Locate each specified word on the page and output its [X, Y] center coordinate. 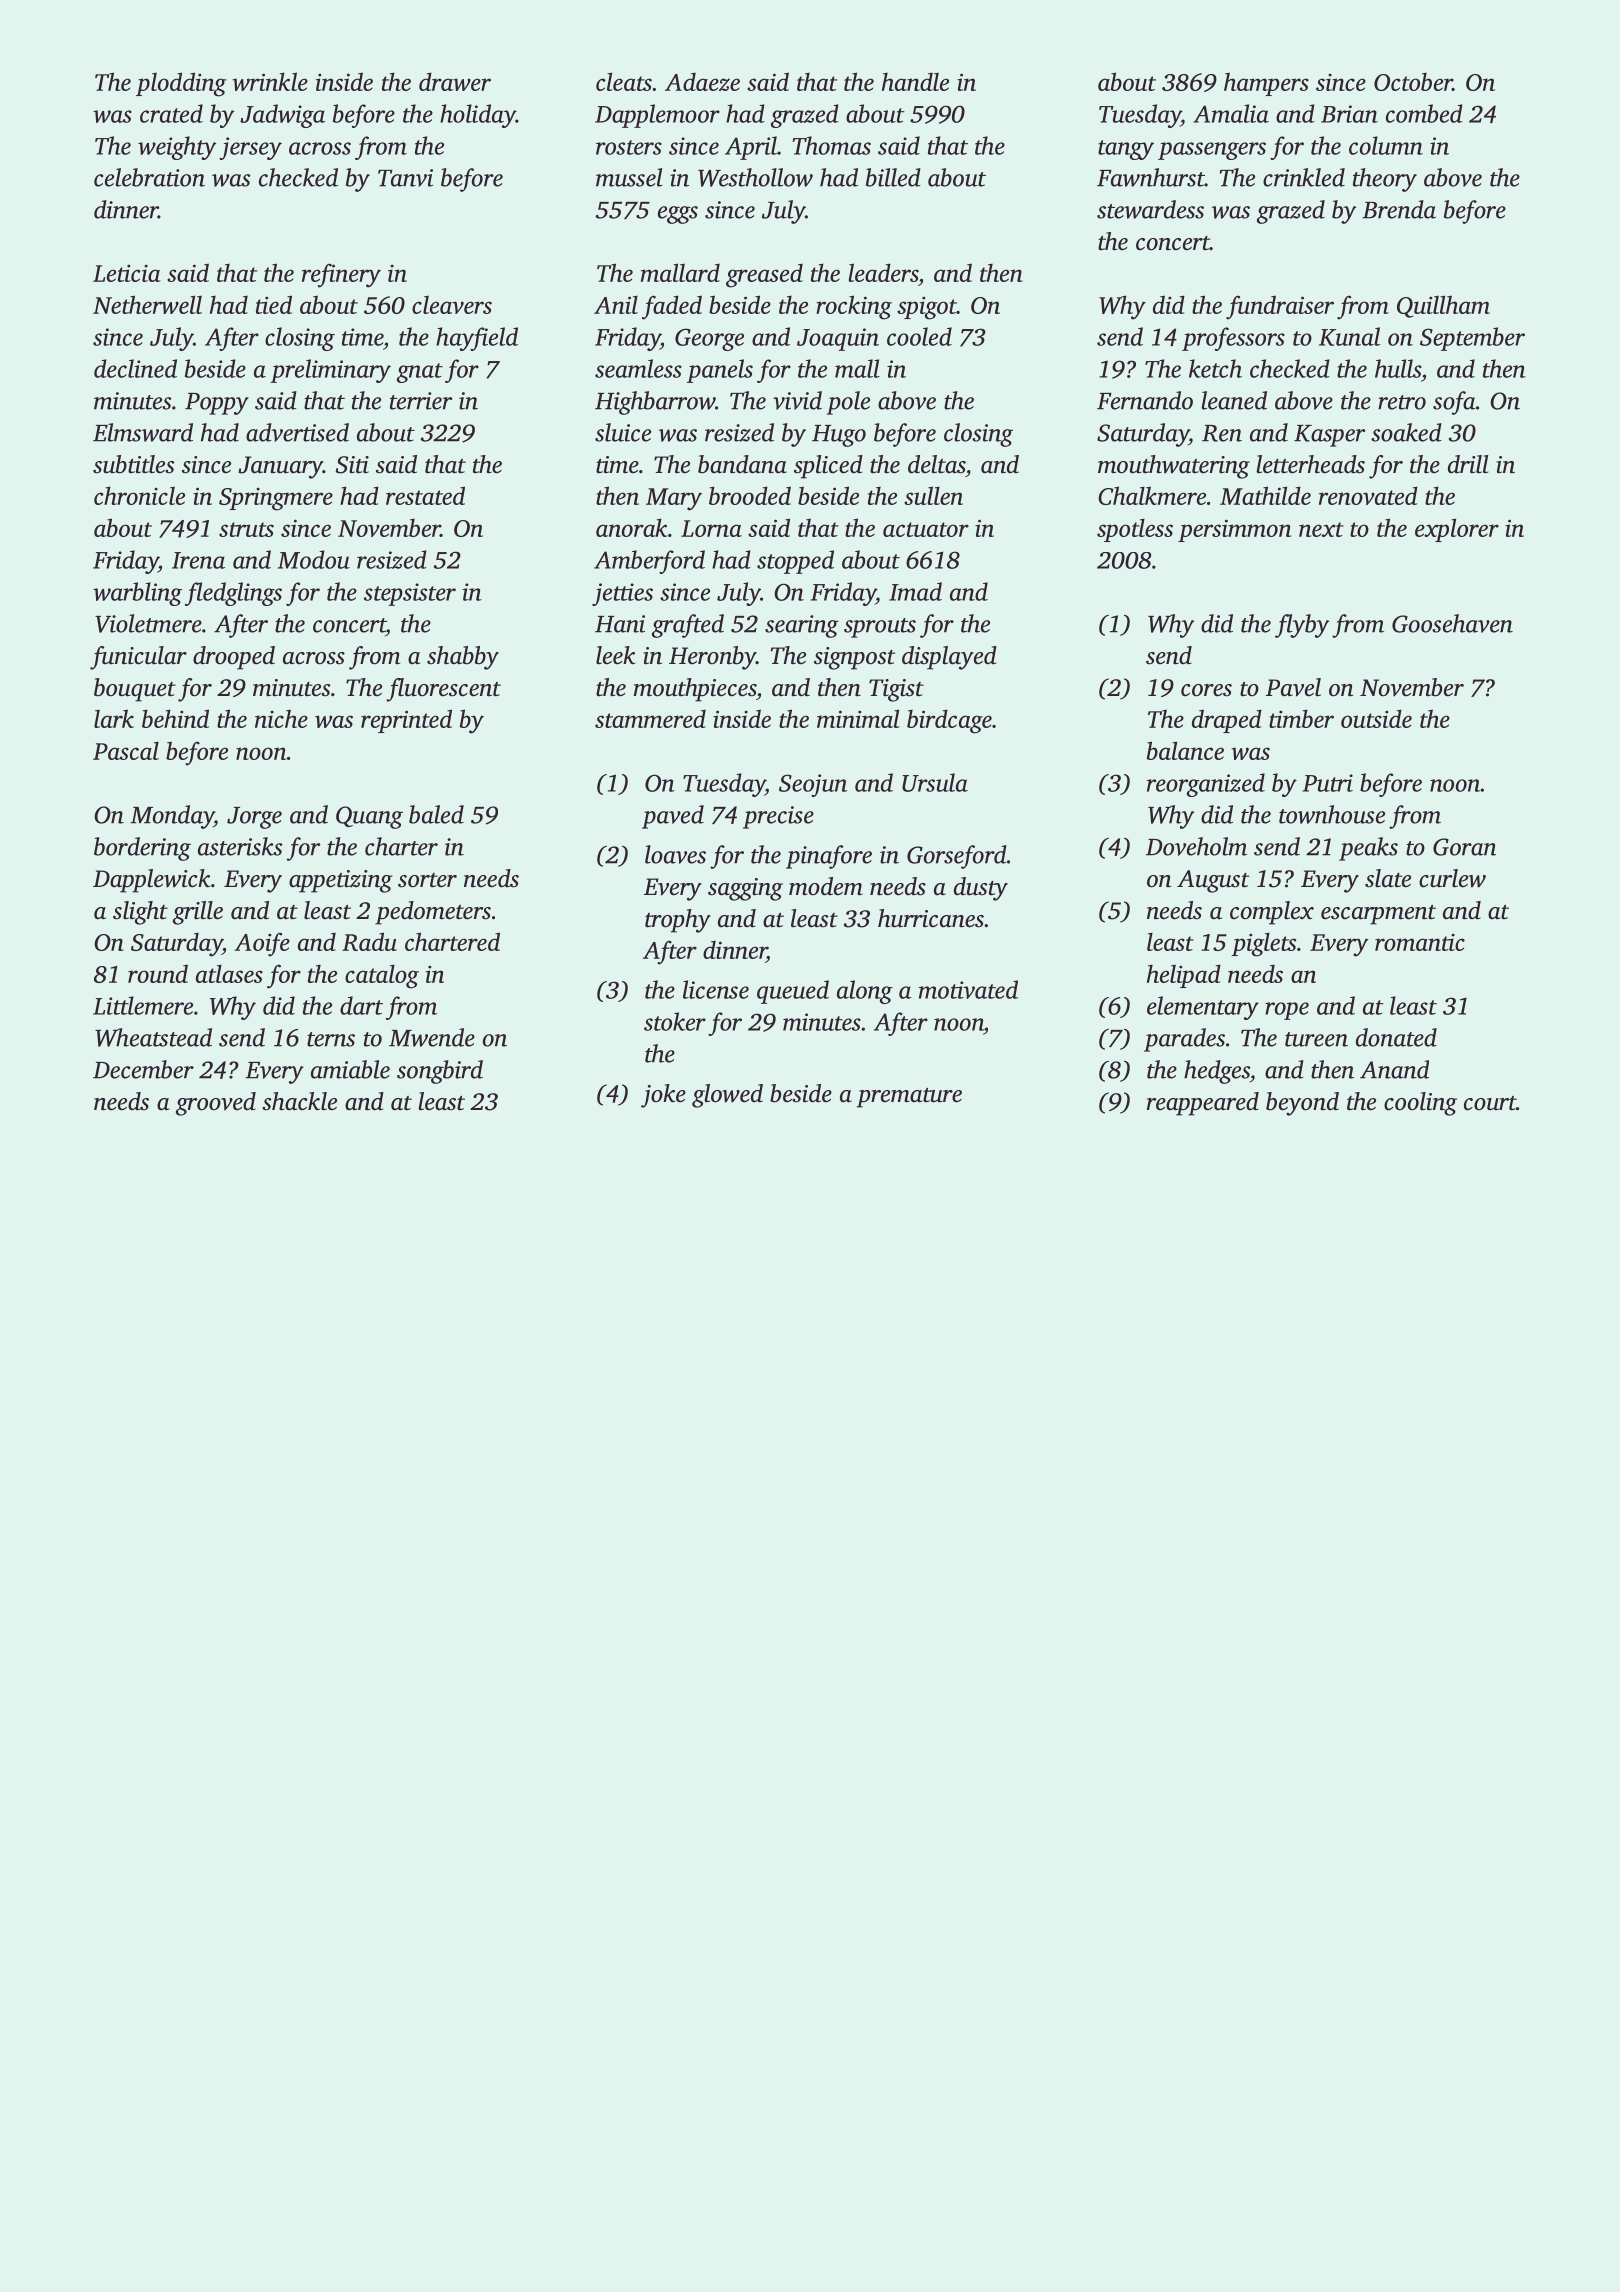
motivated [968, 989]
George [709, 339]
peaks [1368, 849]
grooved [216, 1104]
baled [436, 814]
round [158, 973]
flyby [1302, 626]
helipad [1184, 976]
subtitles [133, 464]
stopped [795, 562]
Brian [1349, 114]
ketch [1215, 368]
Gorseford [957, 857]
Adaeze [702, 82]
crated [171, 113]
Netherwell [147, 304]
